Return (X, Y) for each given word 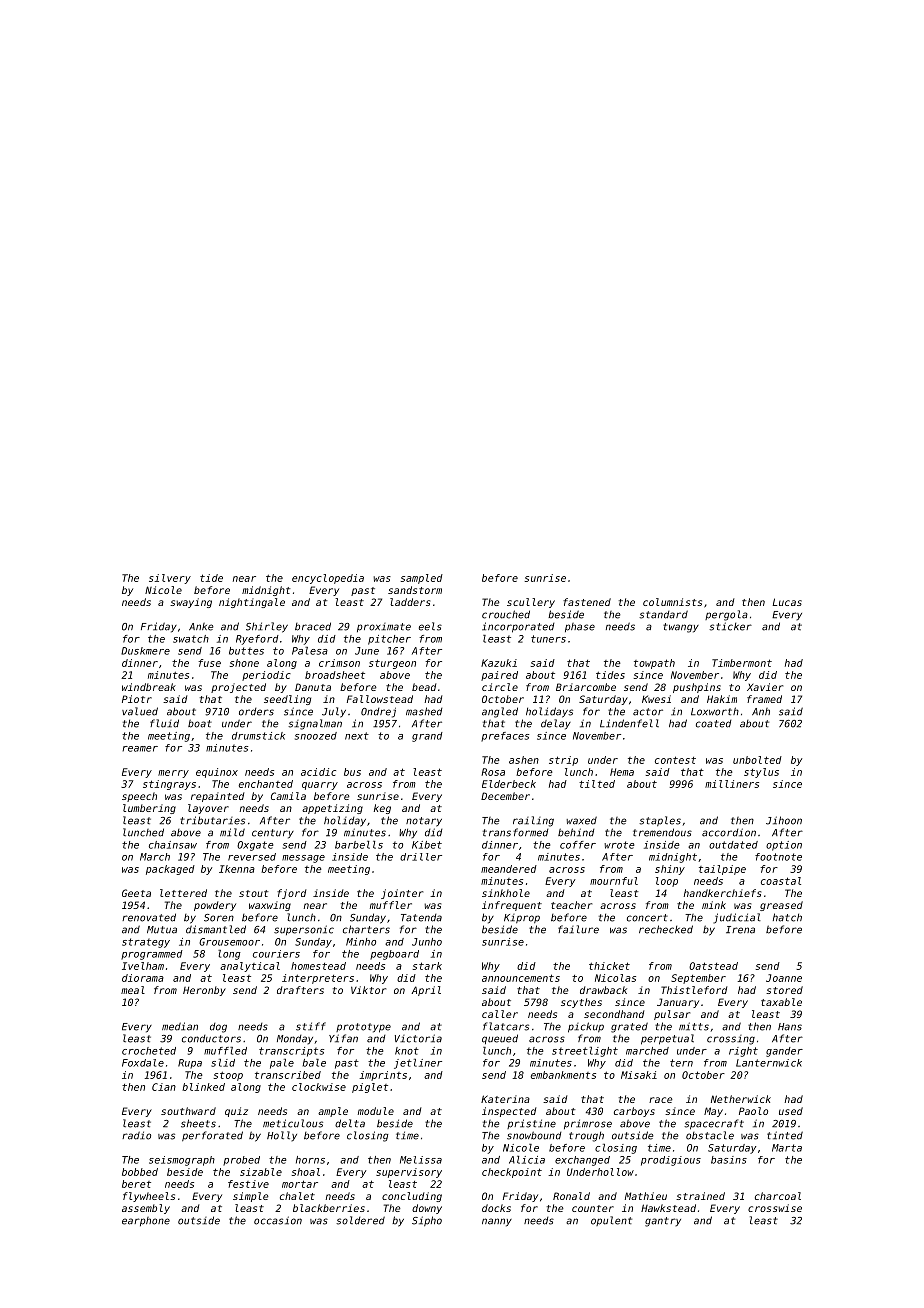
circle (500, 687)
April (426, 991)
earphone (146, 1221)
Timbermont (742, 663)
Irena (740, 930)
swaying (191, 603)
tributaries (212, 820)
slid (223, 1063)
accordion (729, 832)
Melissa (421, 1160)
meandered (509, 869)
